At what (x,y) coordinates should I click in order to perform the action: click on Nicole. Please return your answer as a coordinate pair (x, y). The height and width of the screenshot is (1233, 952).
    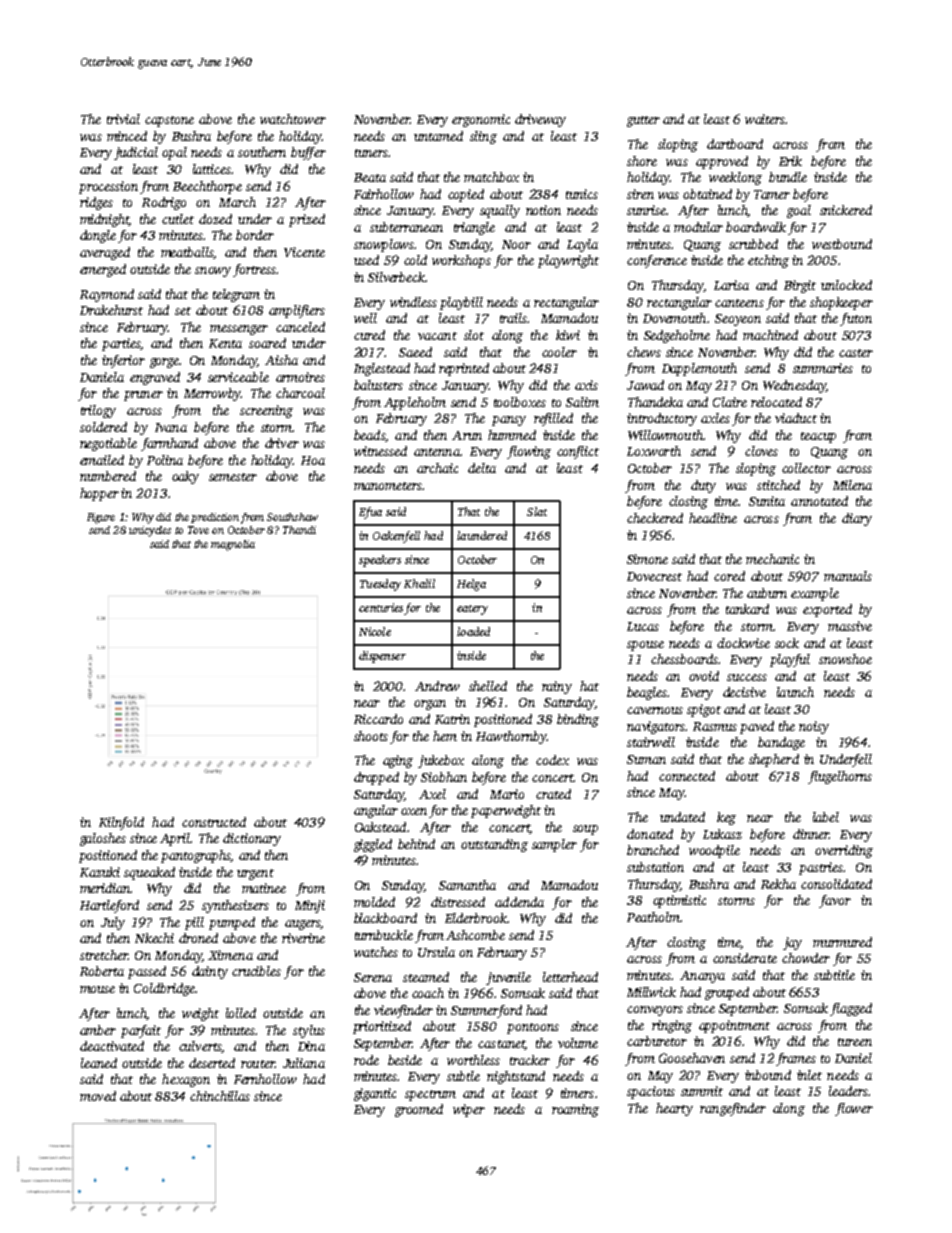
    Looking at the image, I should click on (375, 631).
